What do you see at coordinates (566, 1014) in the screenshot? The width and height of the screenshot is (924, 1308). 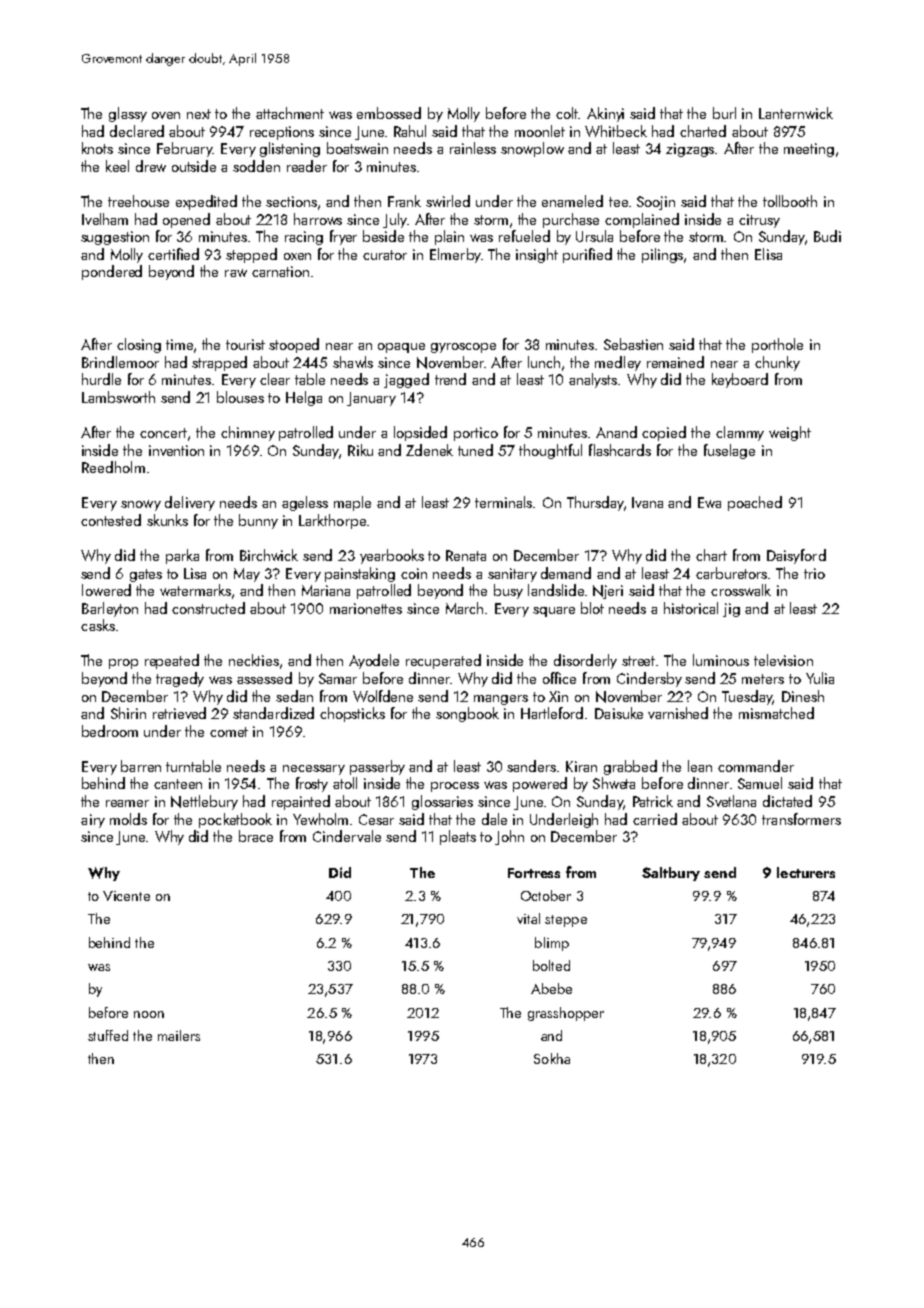 I see `grasshopper` at bounding box center [566, 1014].
